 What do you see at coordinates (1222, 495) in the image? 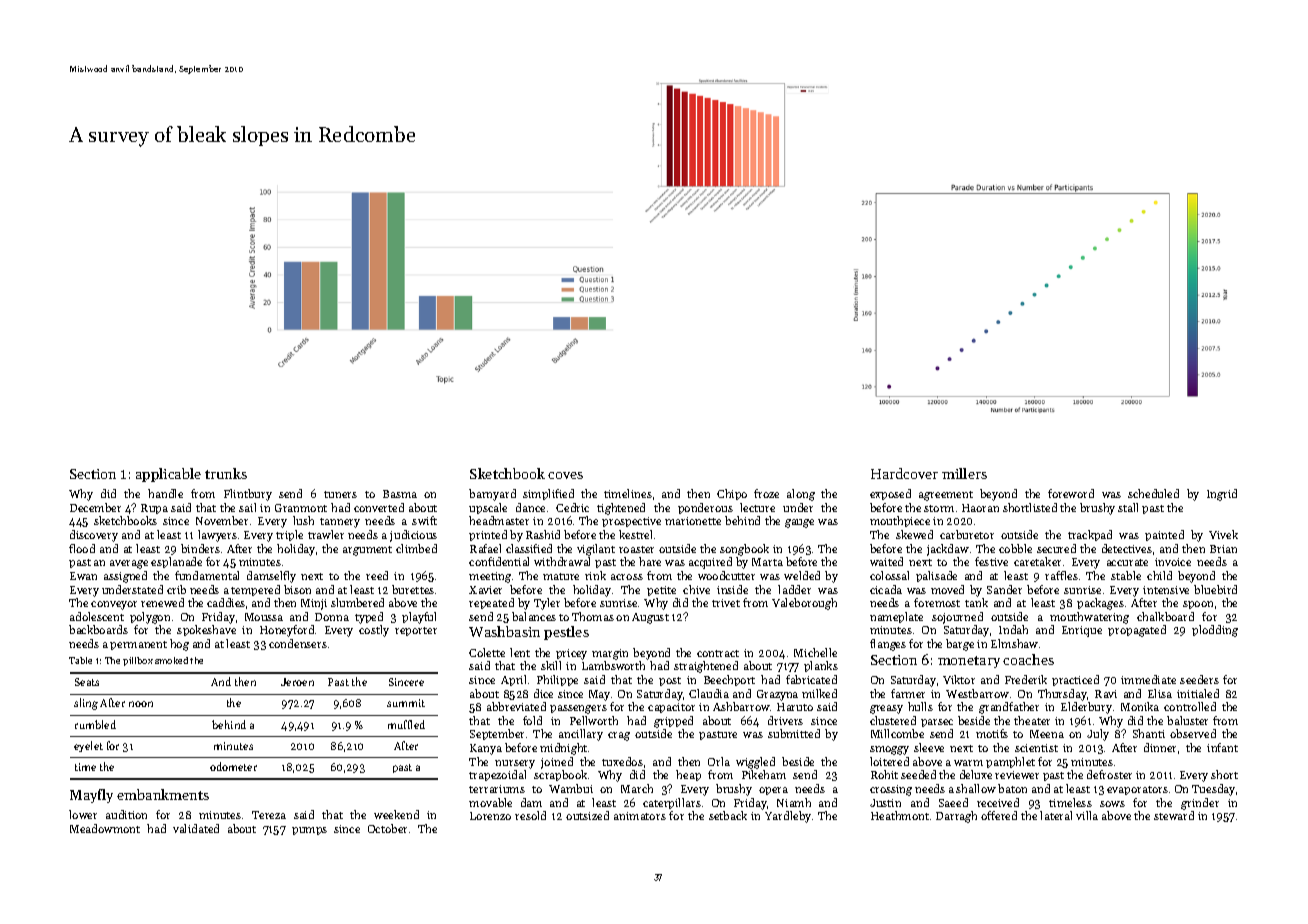
I see `Ingrid` at bounding box center [1222, 495].
